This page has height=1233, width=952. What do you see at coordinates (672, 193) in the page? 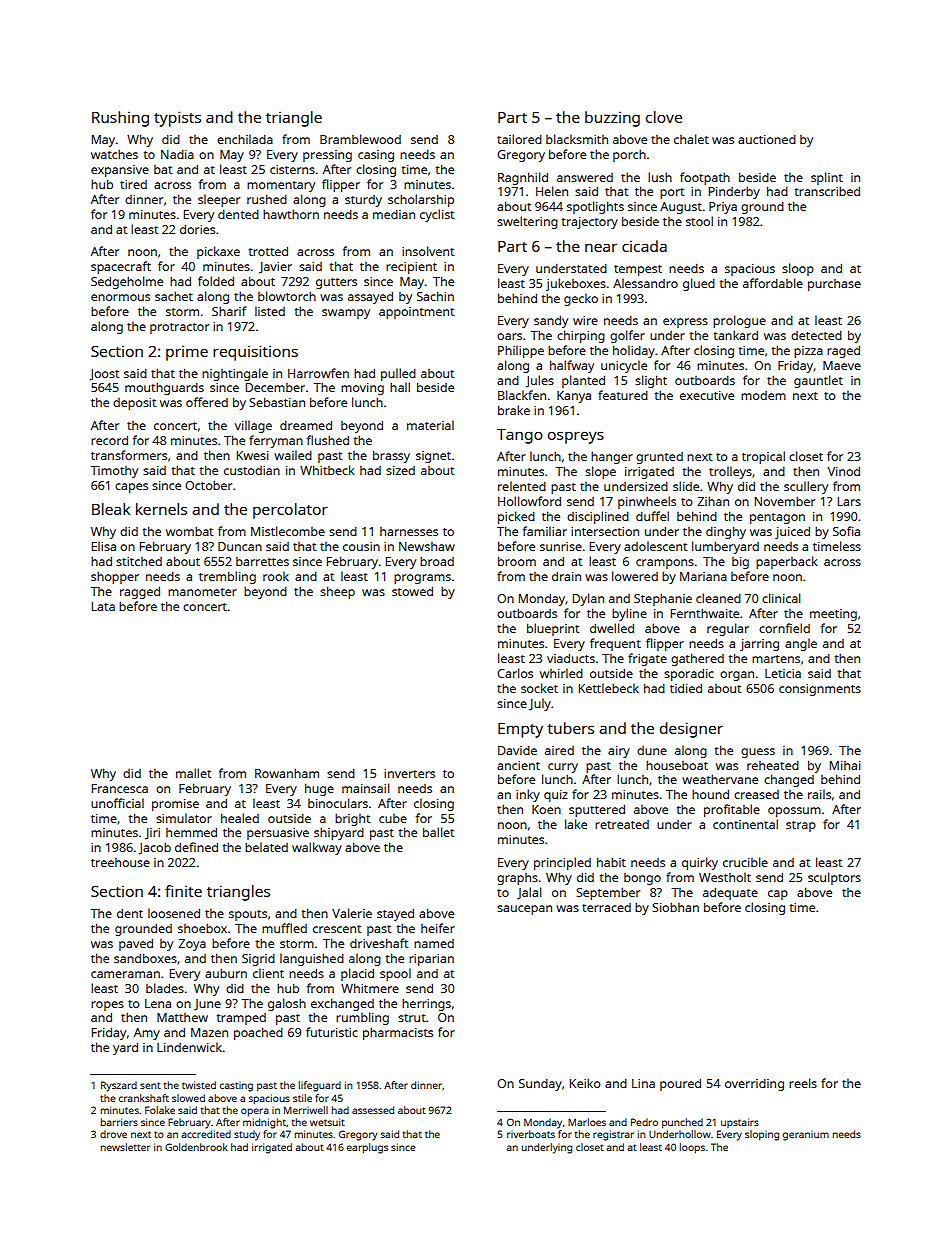
I see `port` at bounding box center [672, 193].
